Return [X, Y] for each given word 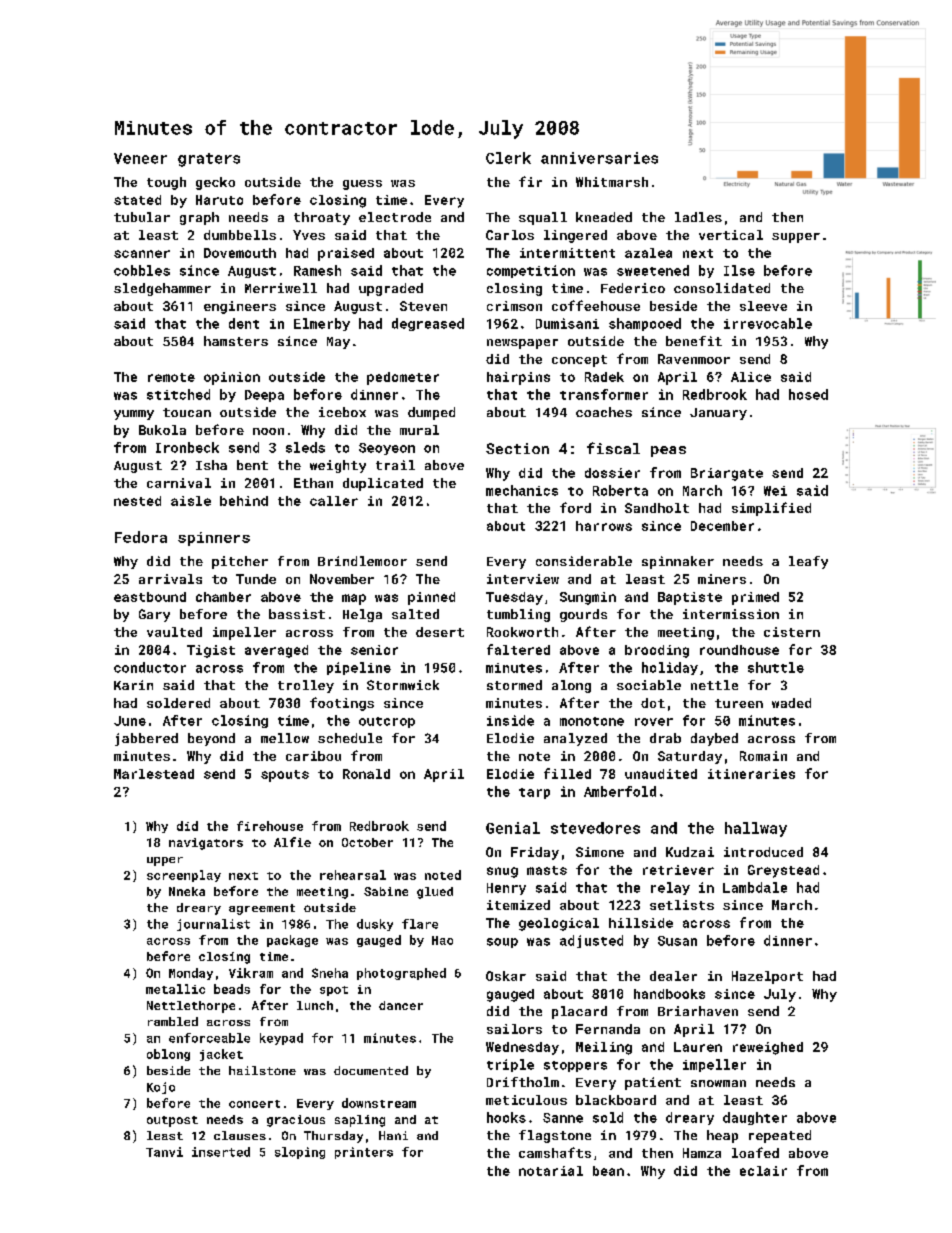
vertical [731, 235]
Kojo [161, 1088]
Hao [442, 940]
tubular [142, 217]
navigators [206, 844]
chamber [223, 597]
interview [523, 579]
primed [755, 598]
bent [252, 465]
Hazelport [767, 977]
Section [517, 448]
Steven [423, 306]
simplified [771, 509]
